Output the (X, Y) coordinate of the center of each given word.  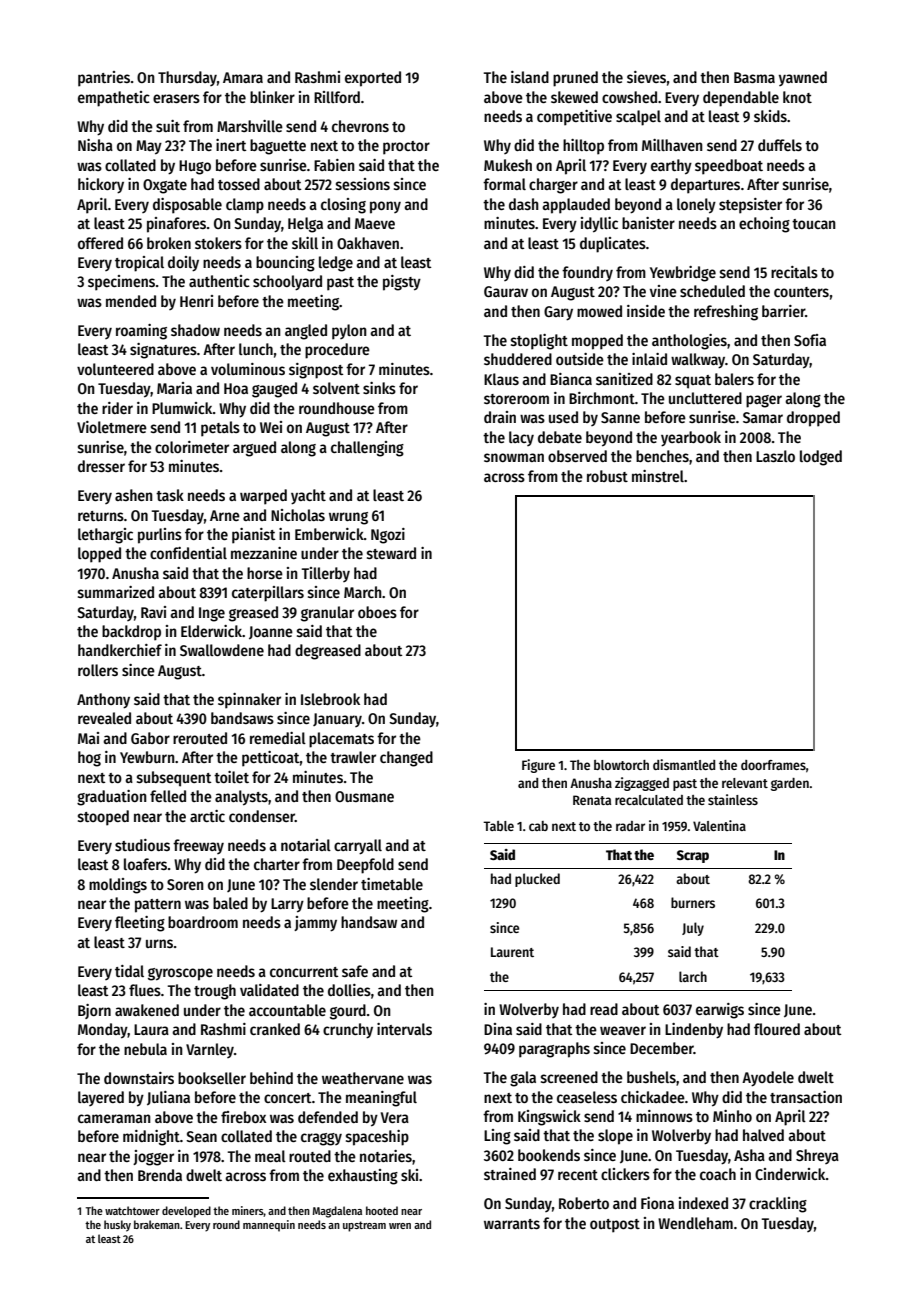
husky (117, 1226)
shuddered (518, 359)
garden (790, 784)
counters (801, 292)
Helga (305, 225)
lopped (99, 555)
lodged (821, 458)
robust (607, 476)
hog (89, 759)
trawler (353, 757)
